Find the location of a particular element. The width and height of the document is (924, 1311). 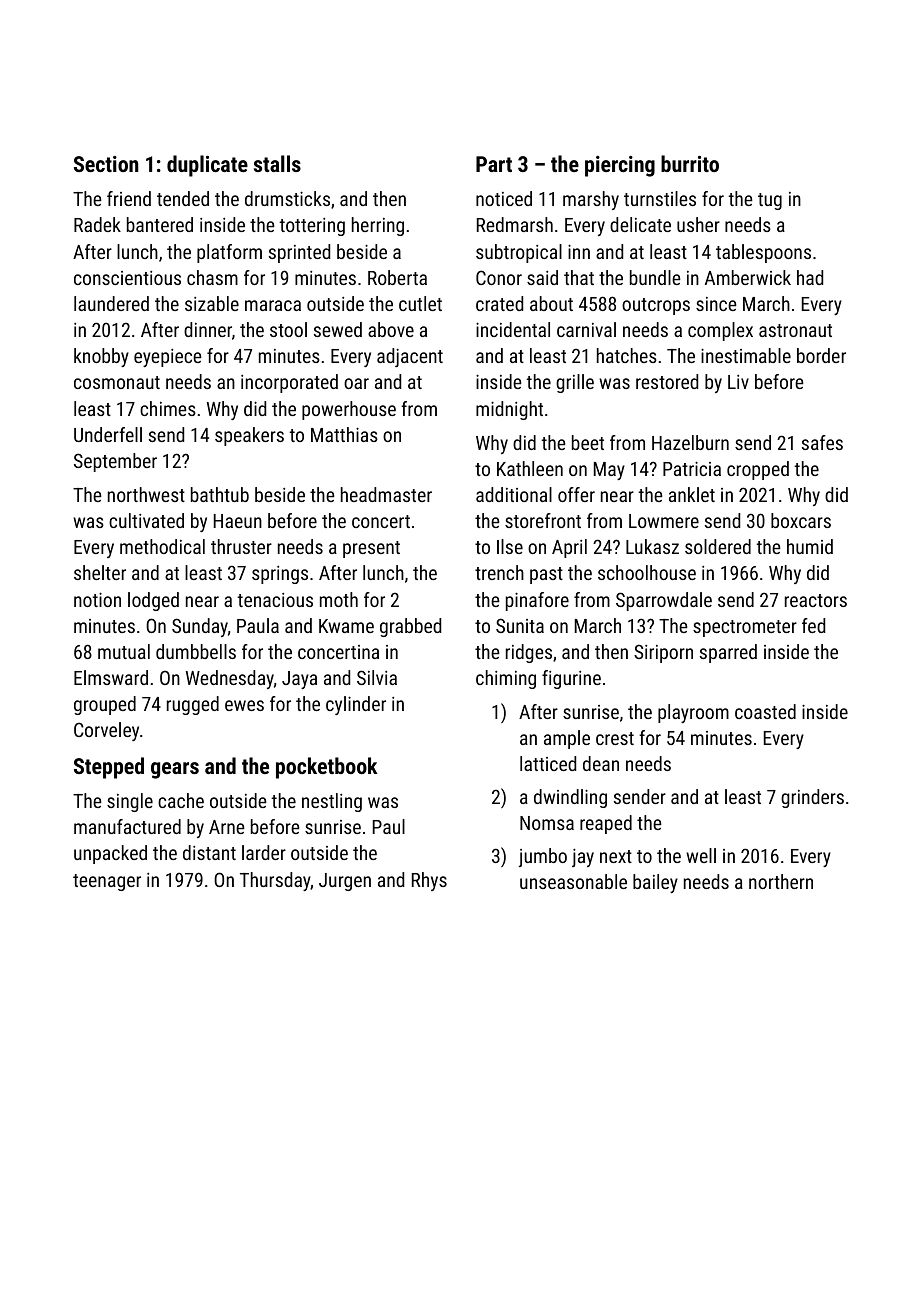

teenager is located at coordinates (107, 882).
